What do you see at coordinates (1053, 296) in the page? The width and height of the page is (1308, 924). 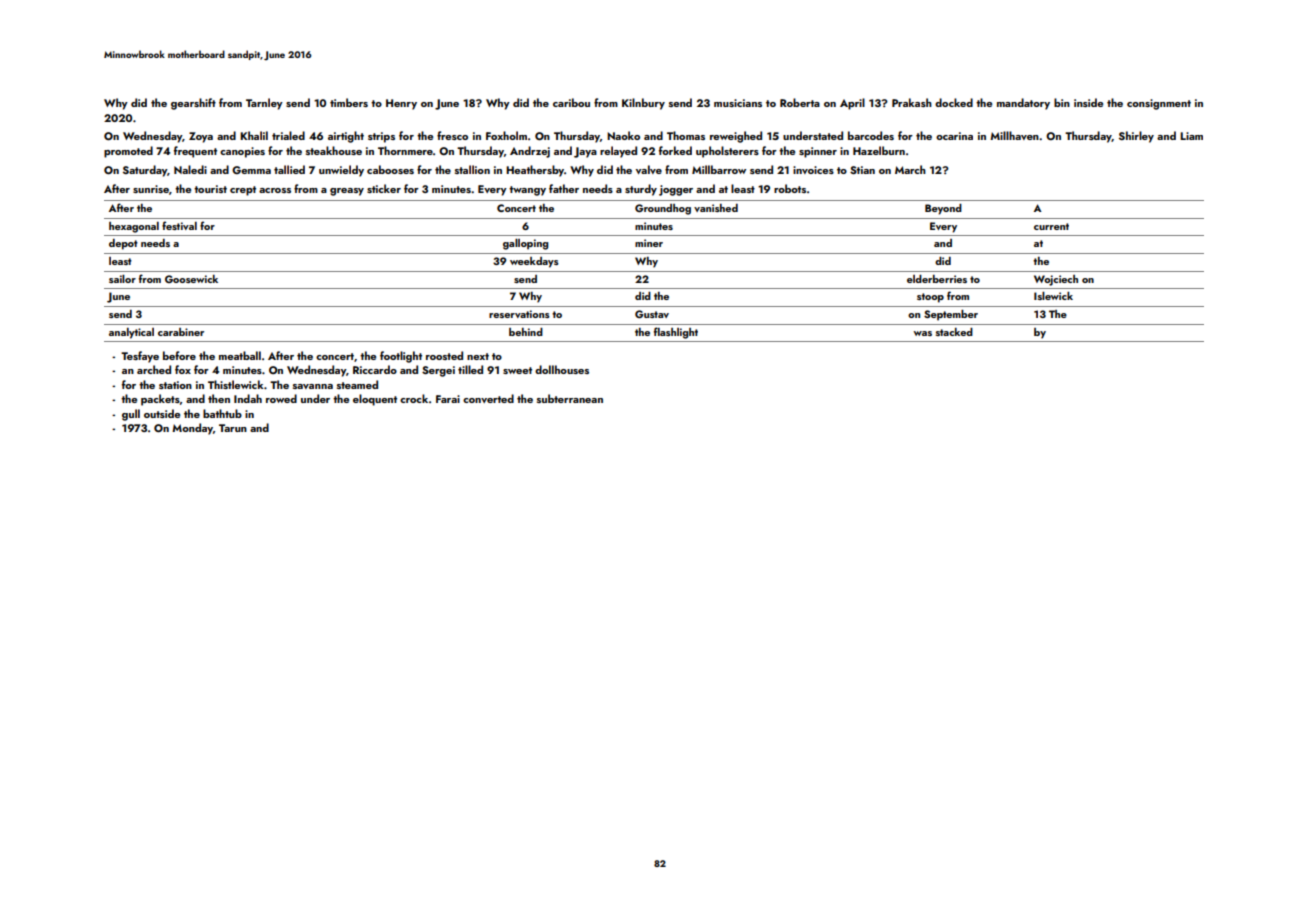 I see `Islewick` at bounding box center [1053, 296].
